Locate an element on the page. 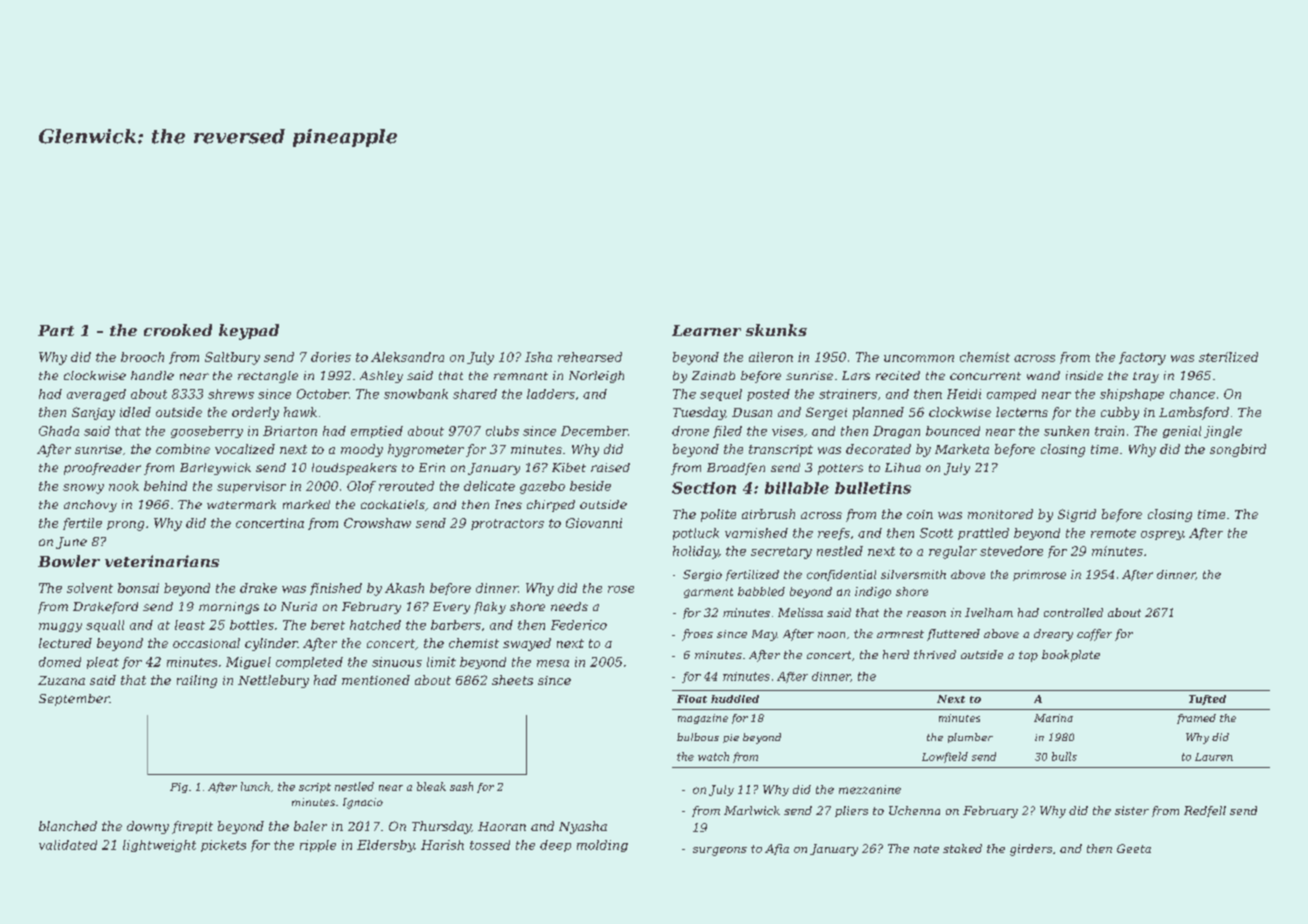  Lowfield is located at coordinates (945, 757).
